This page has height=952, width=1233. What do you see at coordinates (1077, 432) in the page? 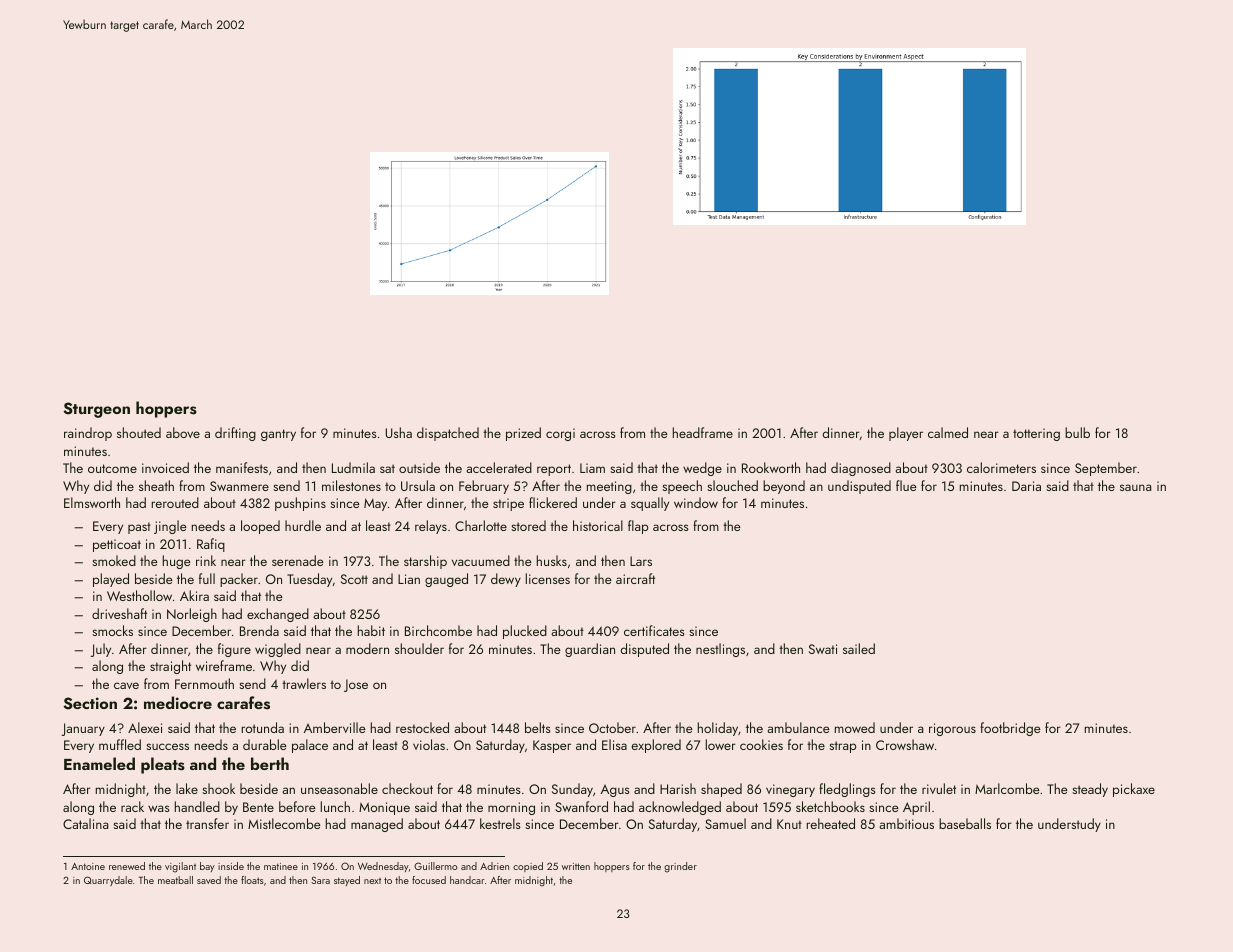
I see `bulb` at bounding box center [1077, 432].
